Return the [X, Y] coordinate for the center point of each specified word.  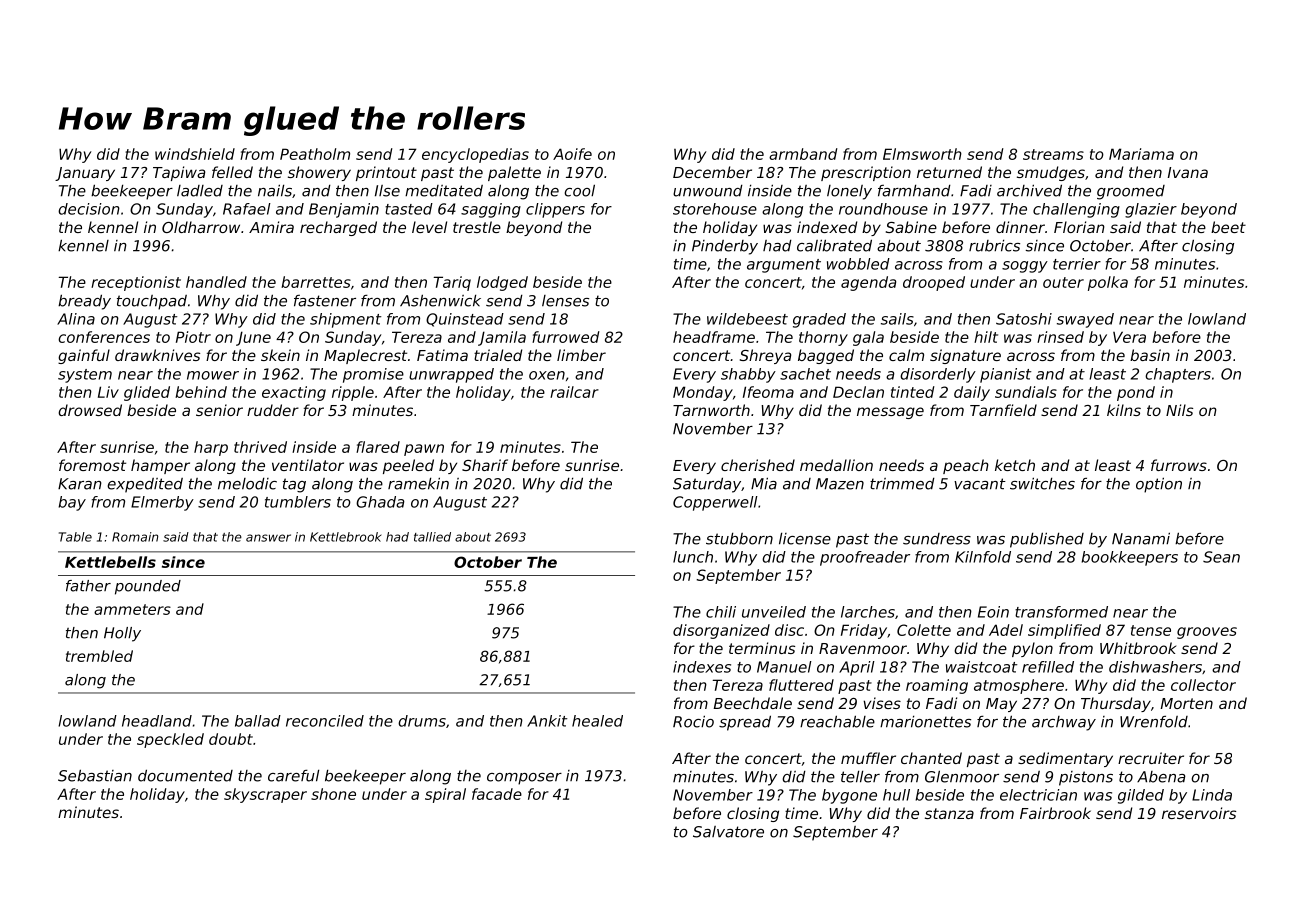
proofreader [865, 558]
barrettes [316, 282]
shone [333, 794]
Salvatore [728, 832]
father [88, 586]
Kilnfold [983, 557]
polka [1108, 283]
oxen [547, 375]
